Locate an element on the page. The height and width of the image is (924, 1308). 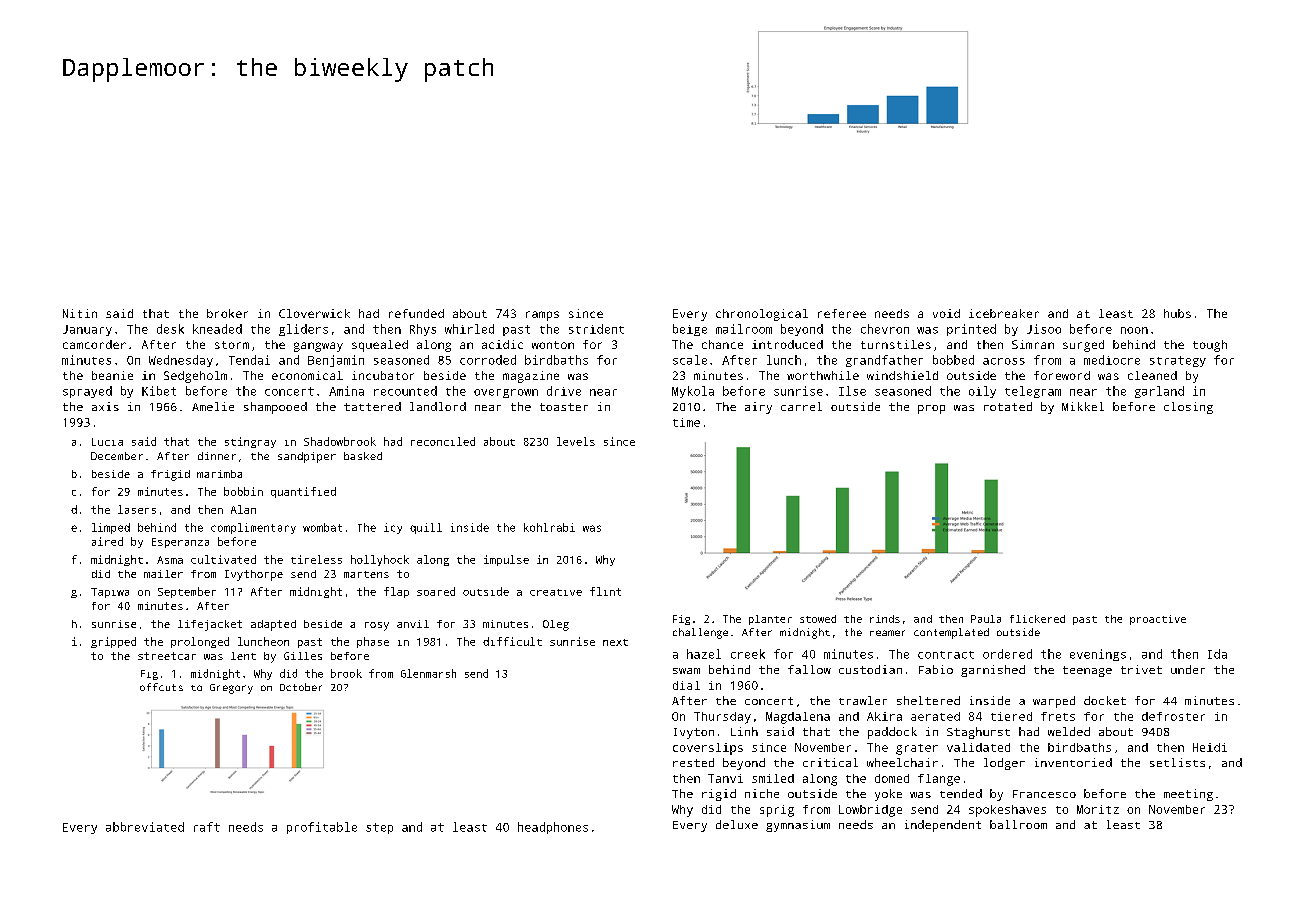
beige is located at coordinates (690, 330).
